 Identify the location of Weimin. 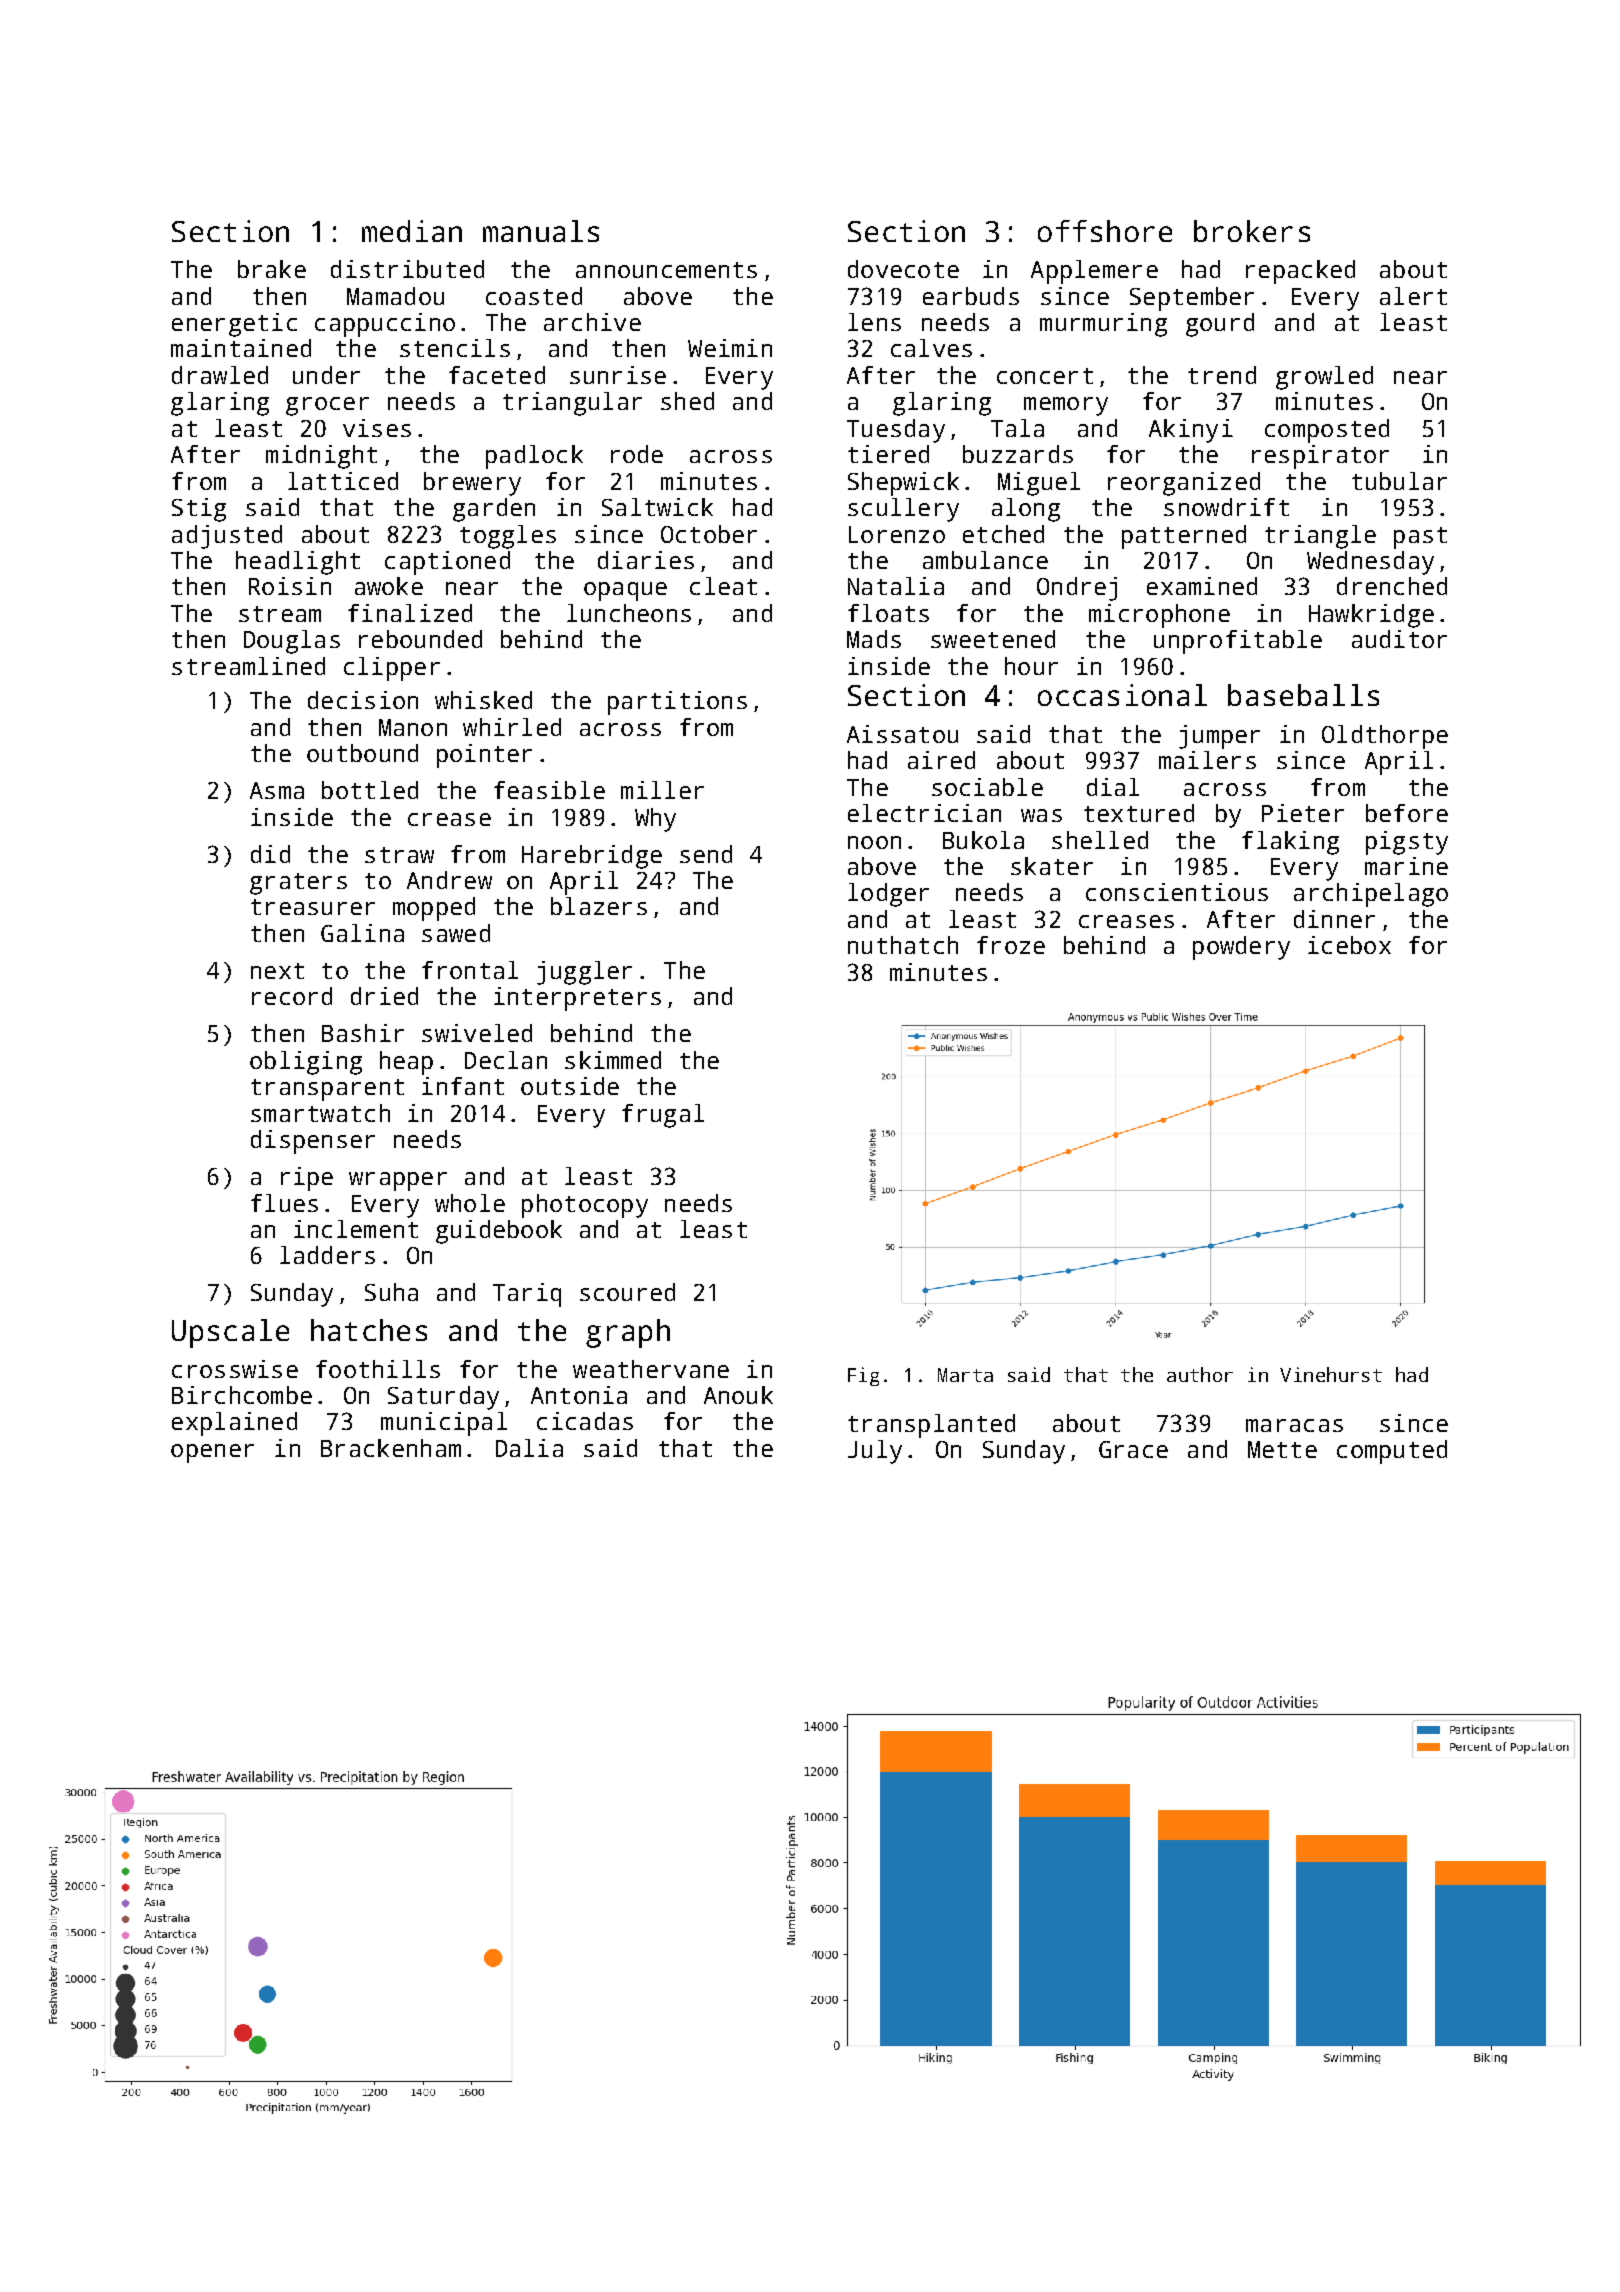
(730, 348).
